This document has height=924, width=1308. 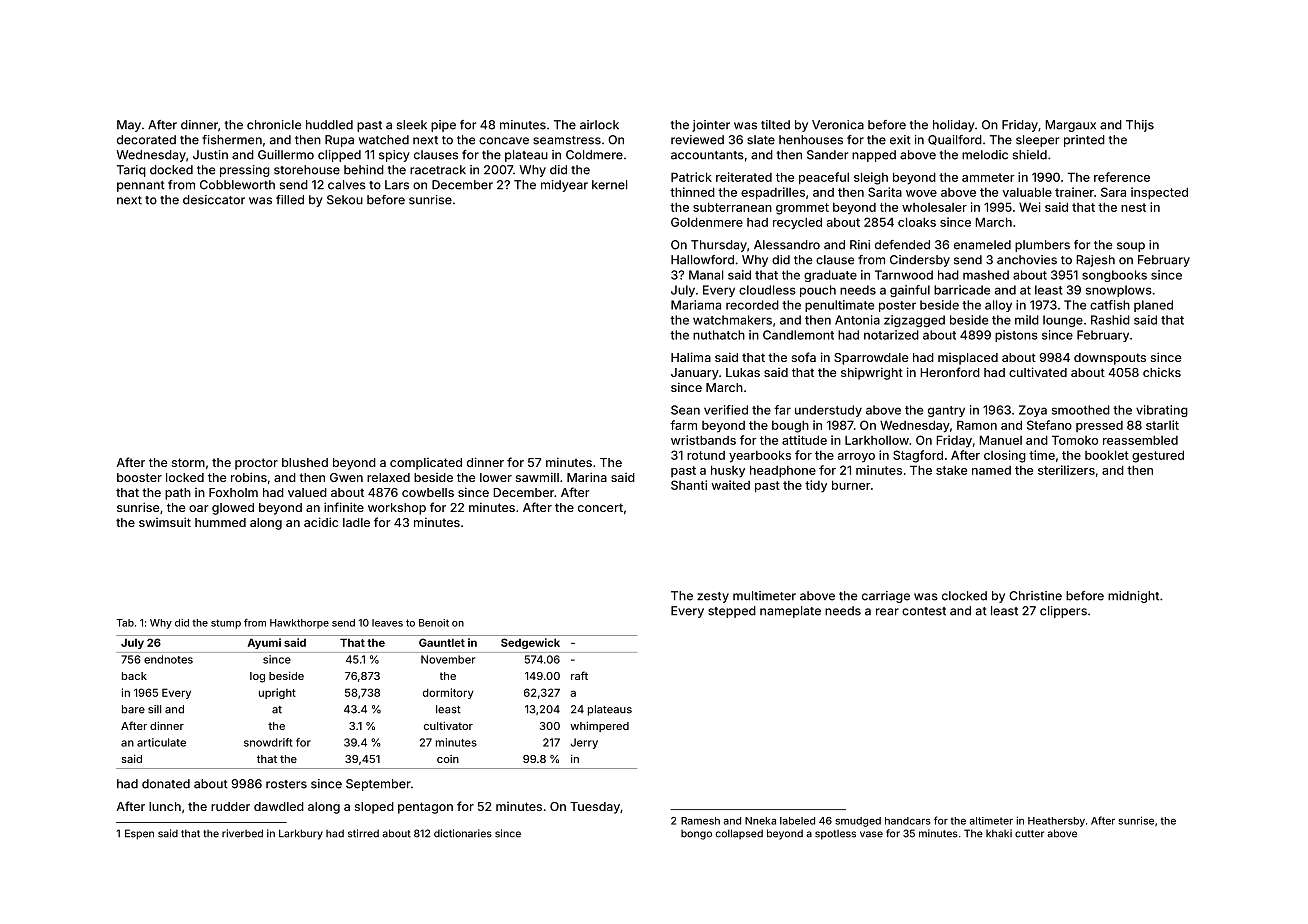 I want to click on filled, so click(x=290, y=200).
